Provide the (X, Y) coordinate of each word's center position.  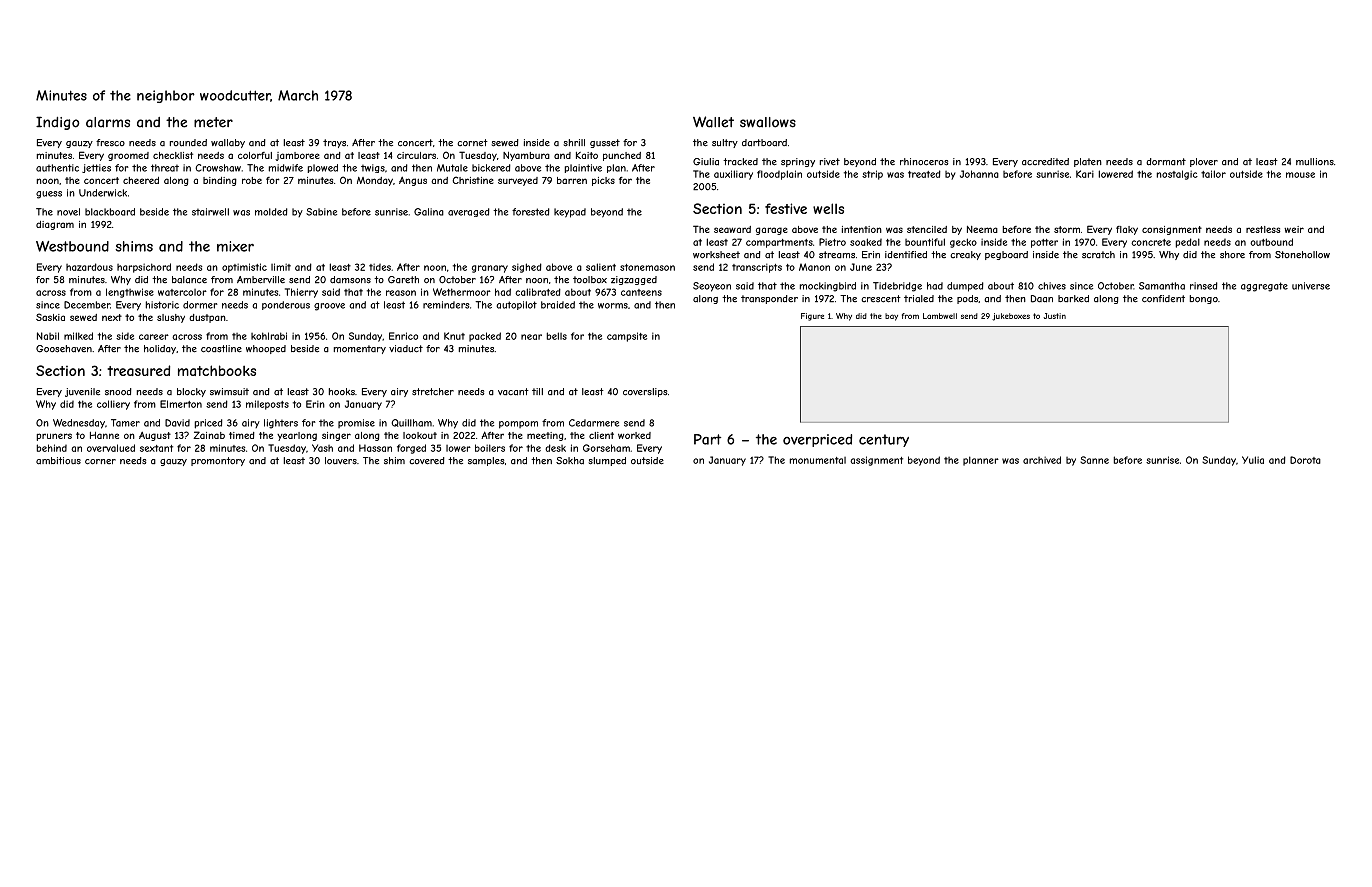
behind (52, 448)
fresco (110, 143)
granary (490, 269)
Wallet (713, 122)
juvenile (82, 392)
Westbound (72, 246)
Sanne (1094, 460)
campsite (627, 337)
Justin (1055, 316)
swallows (768, 122)
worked (634, 435)
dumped (965, 287)
